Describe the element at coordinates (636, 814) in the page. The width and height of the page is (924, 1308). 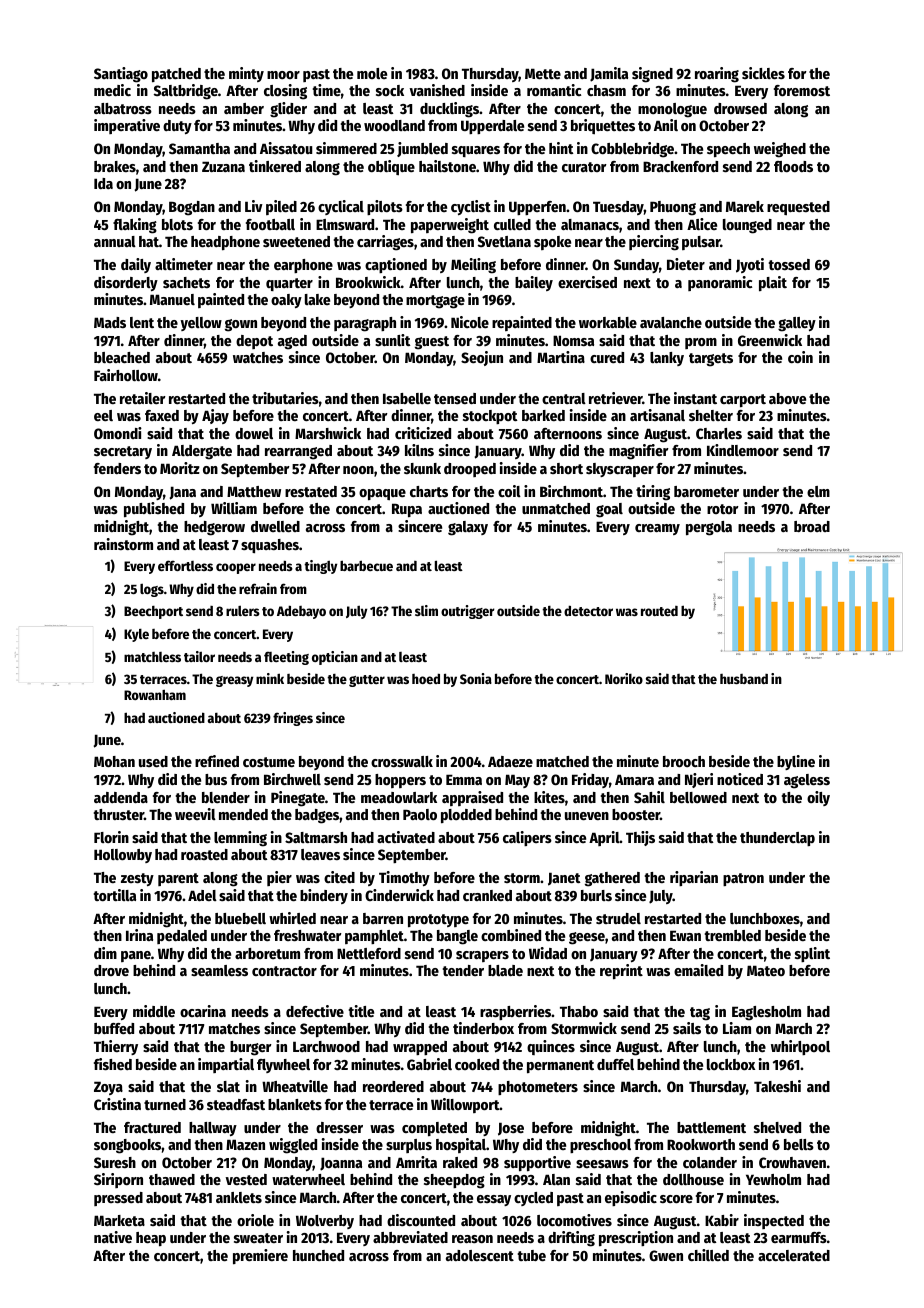
I see `booster` at that location.
